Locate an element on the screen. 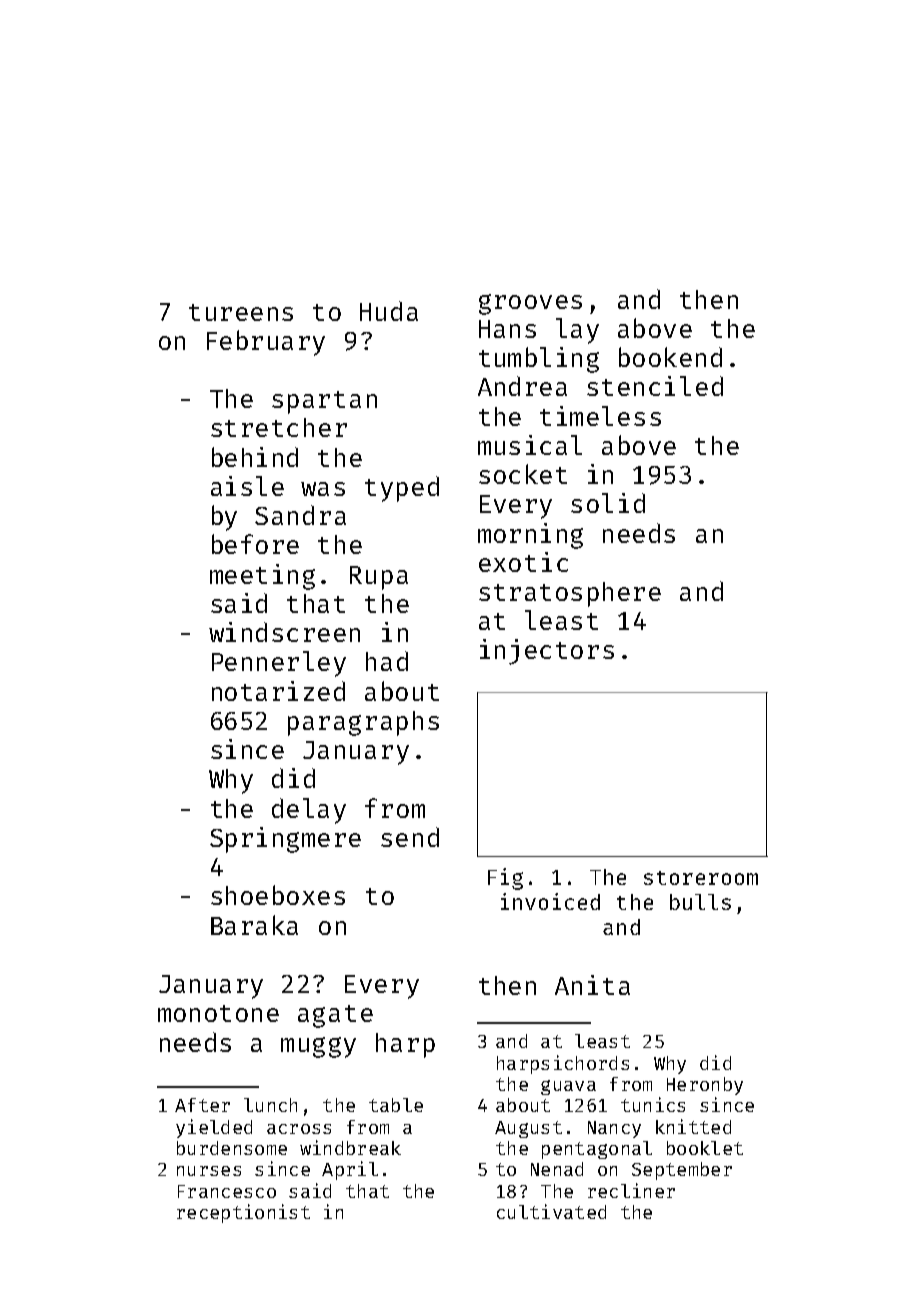 This screenshot has height=1311, width=924. before is located at coordinates (255, 544).
